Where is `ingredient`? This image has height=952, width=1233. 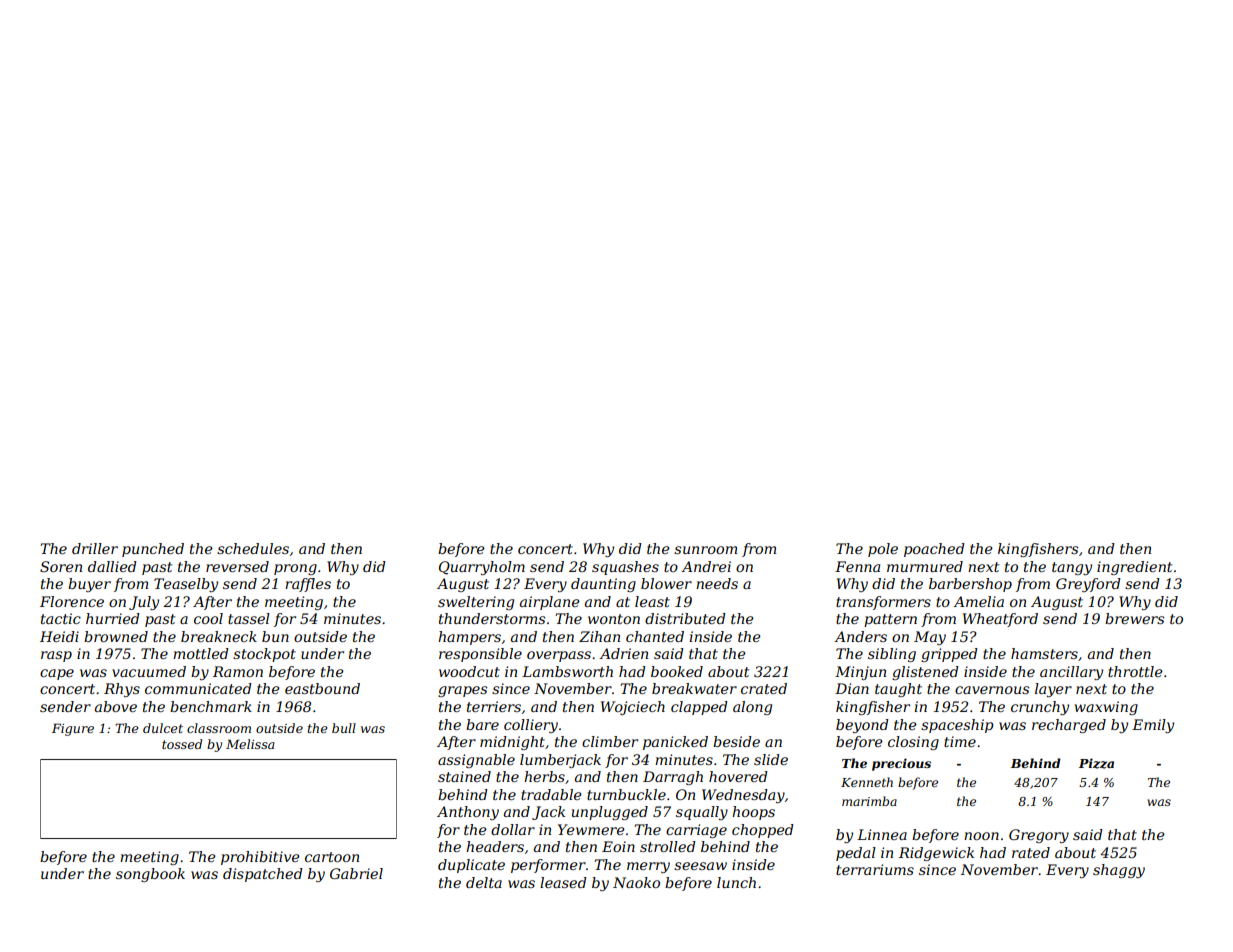
ingredient is located at coordinates (1134, 568).
